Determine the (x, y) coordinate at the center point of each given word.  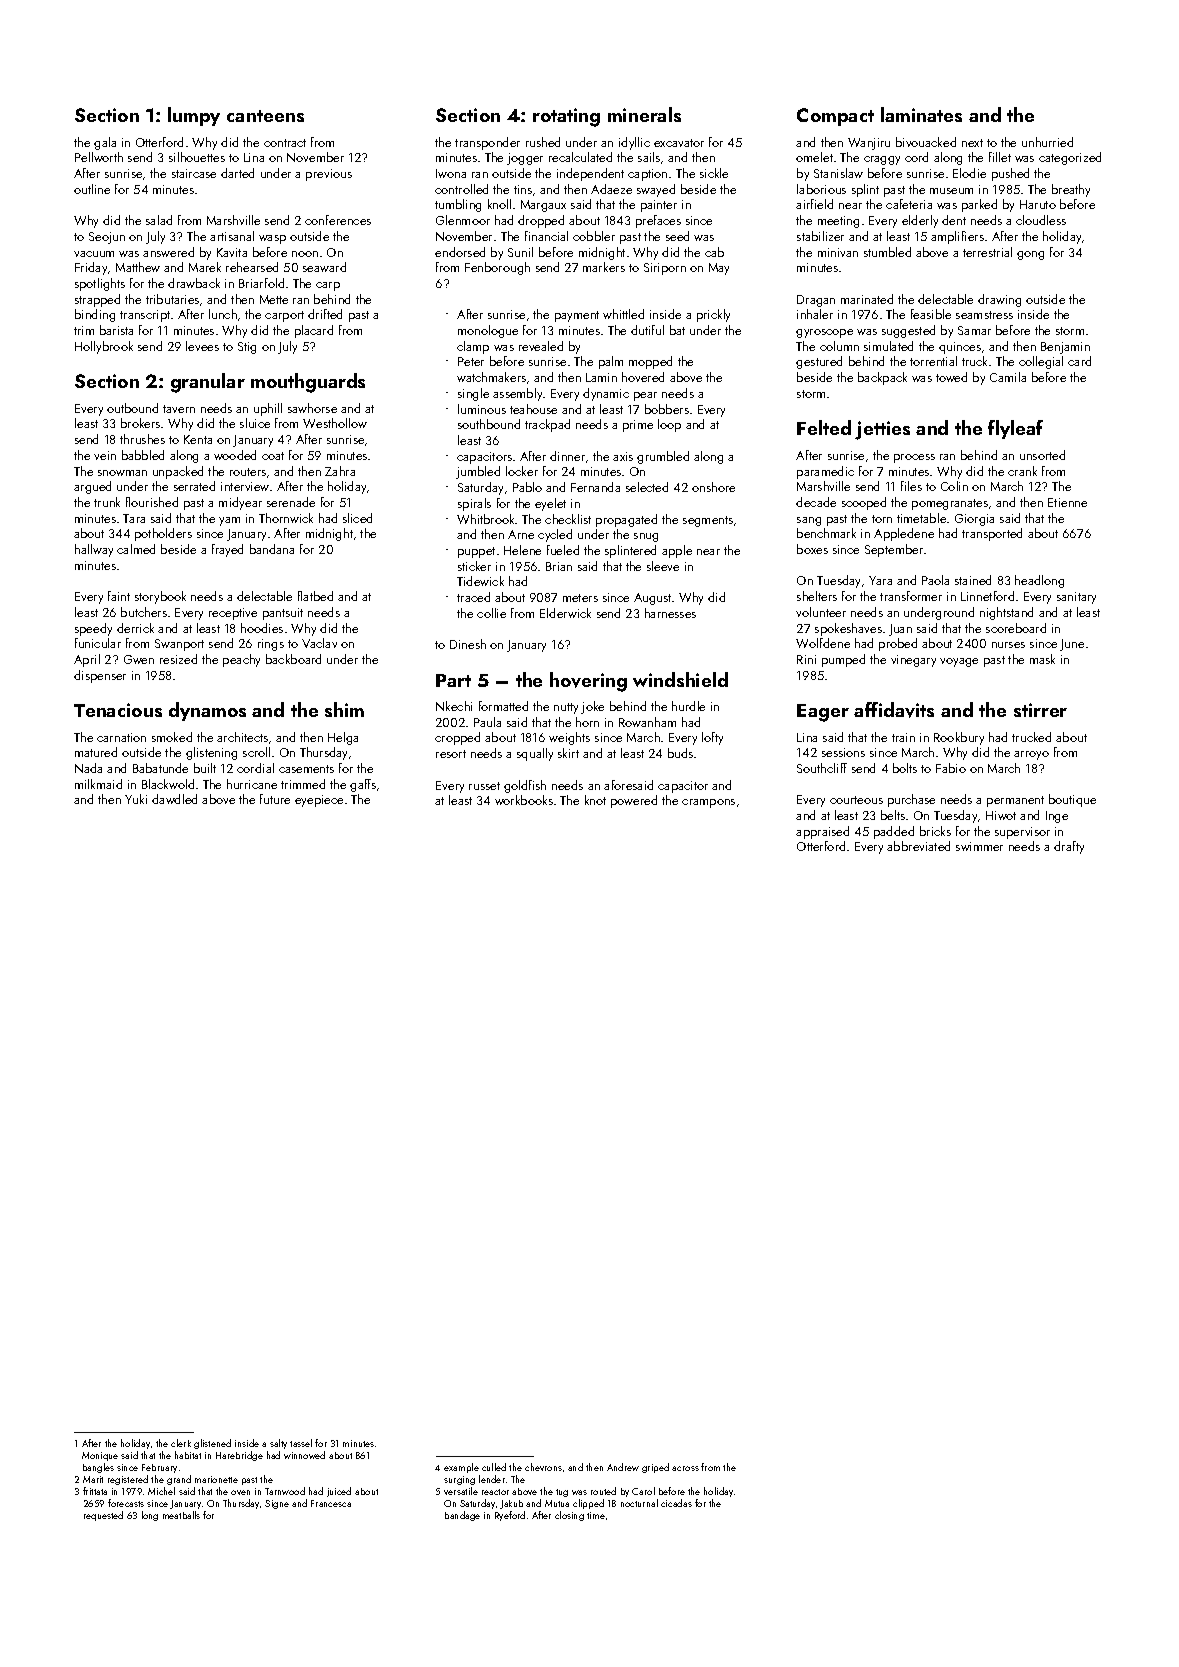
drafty (1069, 847)
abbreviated (918, 846)
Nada (88, 768)
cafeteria (909, 204)
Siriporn (665, 269)
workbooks (524, 800)
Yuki (136, 799)
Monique (100, 1456)
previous (329, 175)
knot (595, 800)
